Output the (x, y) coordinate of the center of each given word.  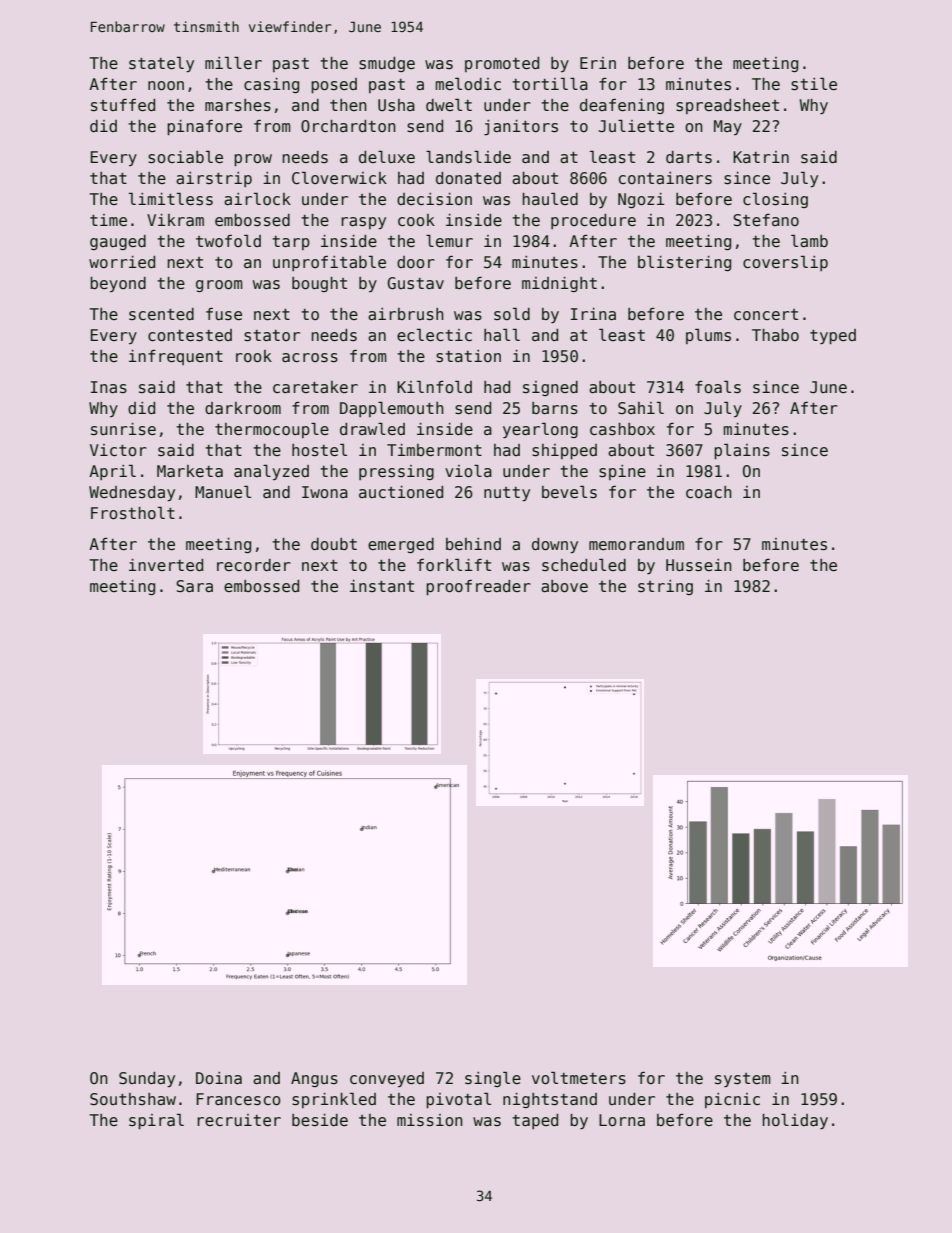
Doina (219, 1078)
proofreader (478, 587)
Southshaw (133, 1099)
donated (468, 178)
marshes (238, 105)
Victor (118, 450)
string (665, 587)
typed (833, 337)
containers (665, 178)
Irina (593, 314)
